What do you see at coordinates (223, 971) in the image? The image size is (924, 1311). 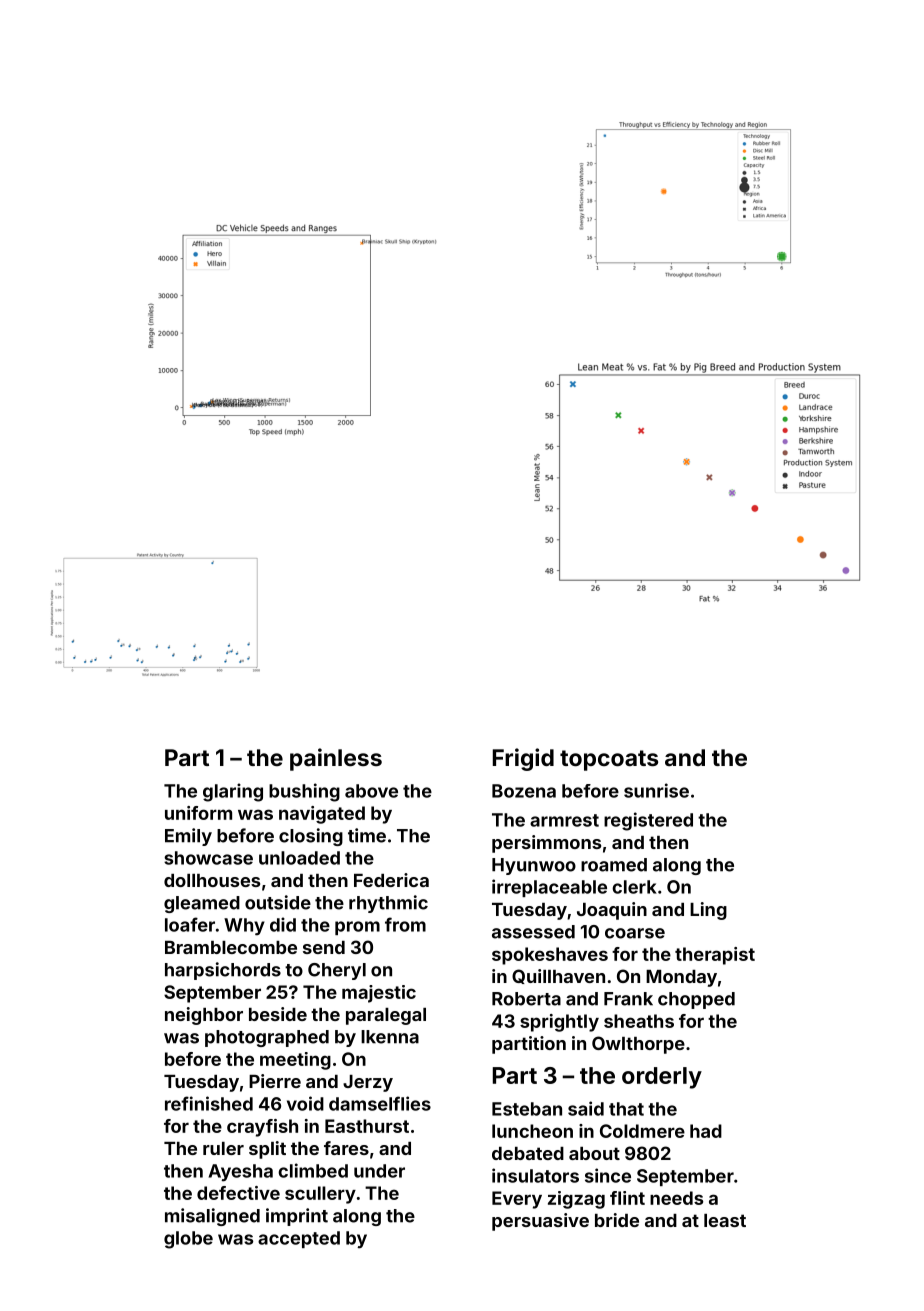 I see `harpsichords` at bounding box center [223, 971].
